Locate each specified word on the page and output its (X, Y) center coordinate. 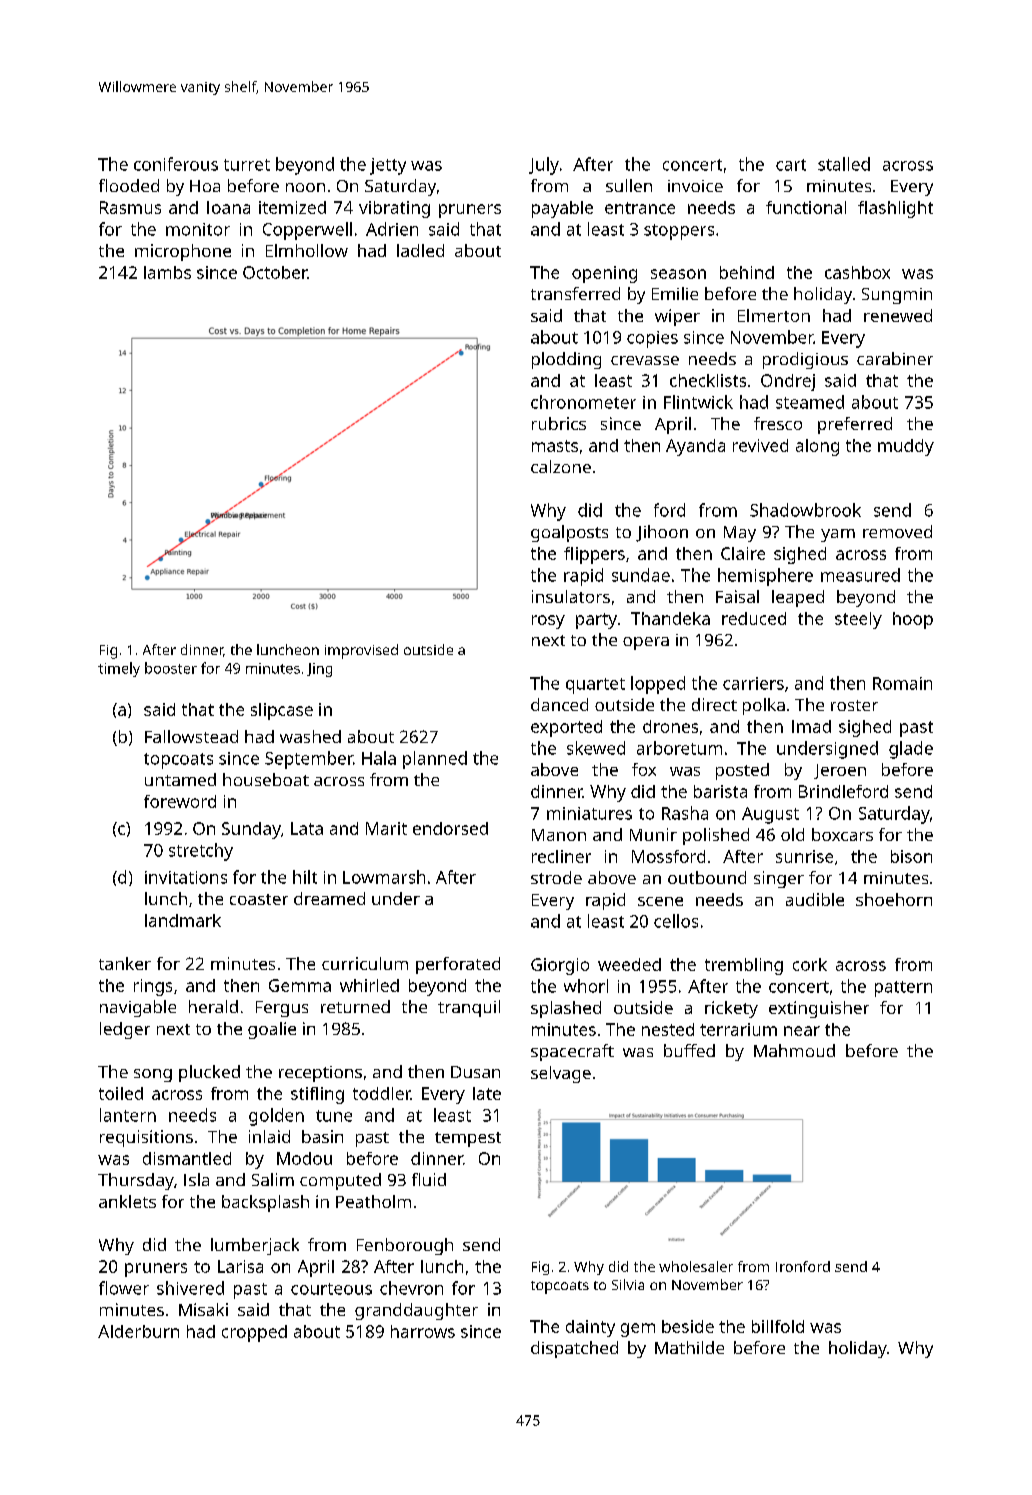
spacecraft (572, 1052)
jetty (388, 166)
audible (815, 899)
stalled (844, 164)
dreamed (329, 898)
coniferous (176, 164)
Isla (196, 1179)
